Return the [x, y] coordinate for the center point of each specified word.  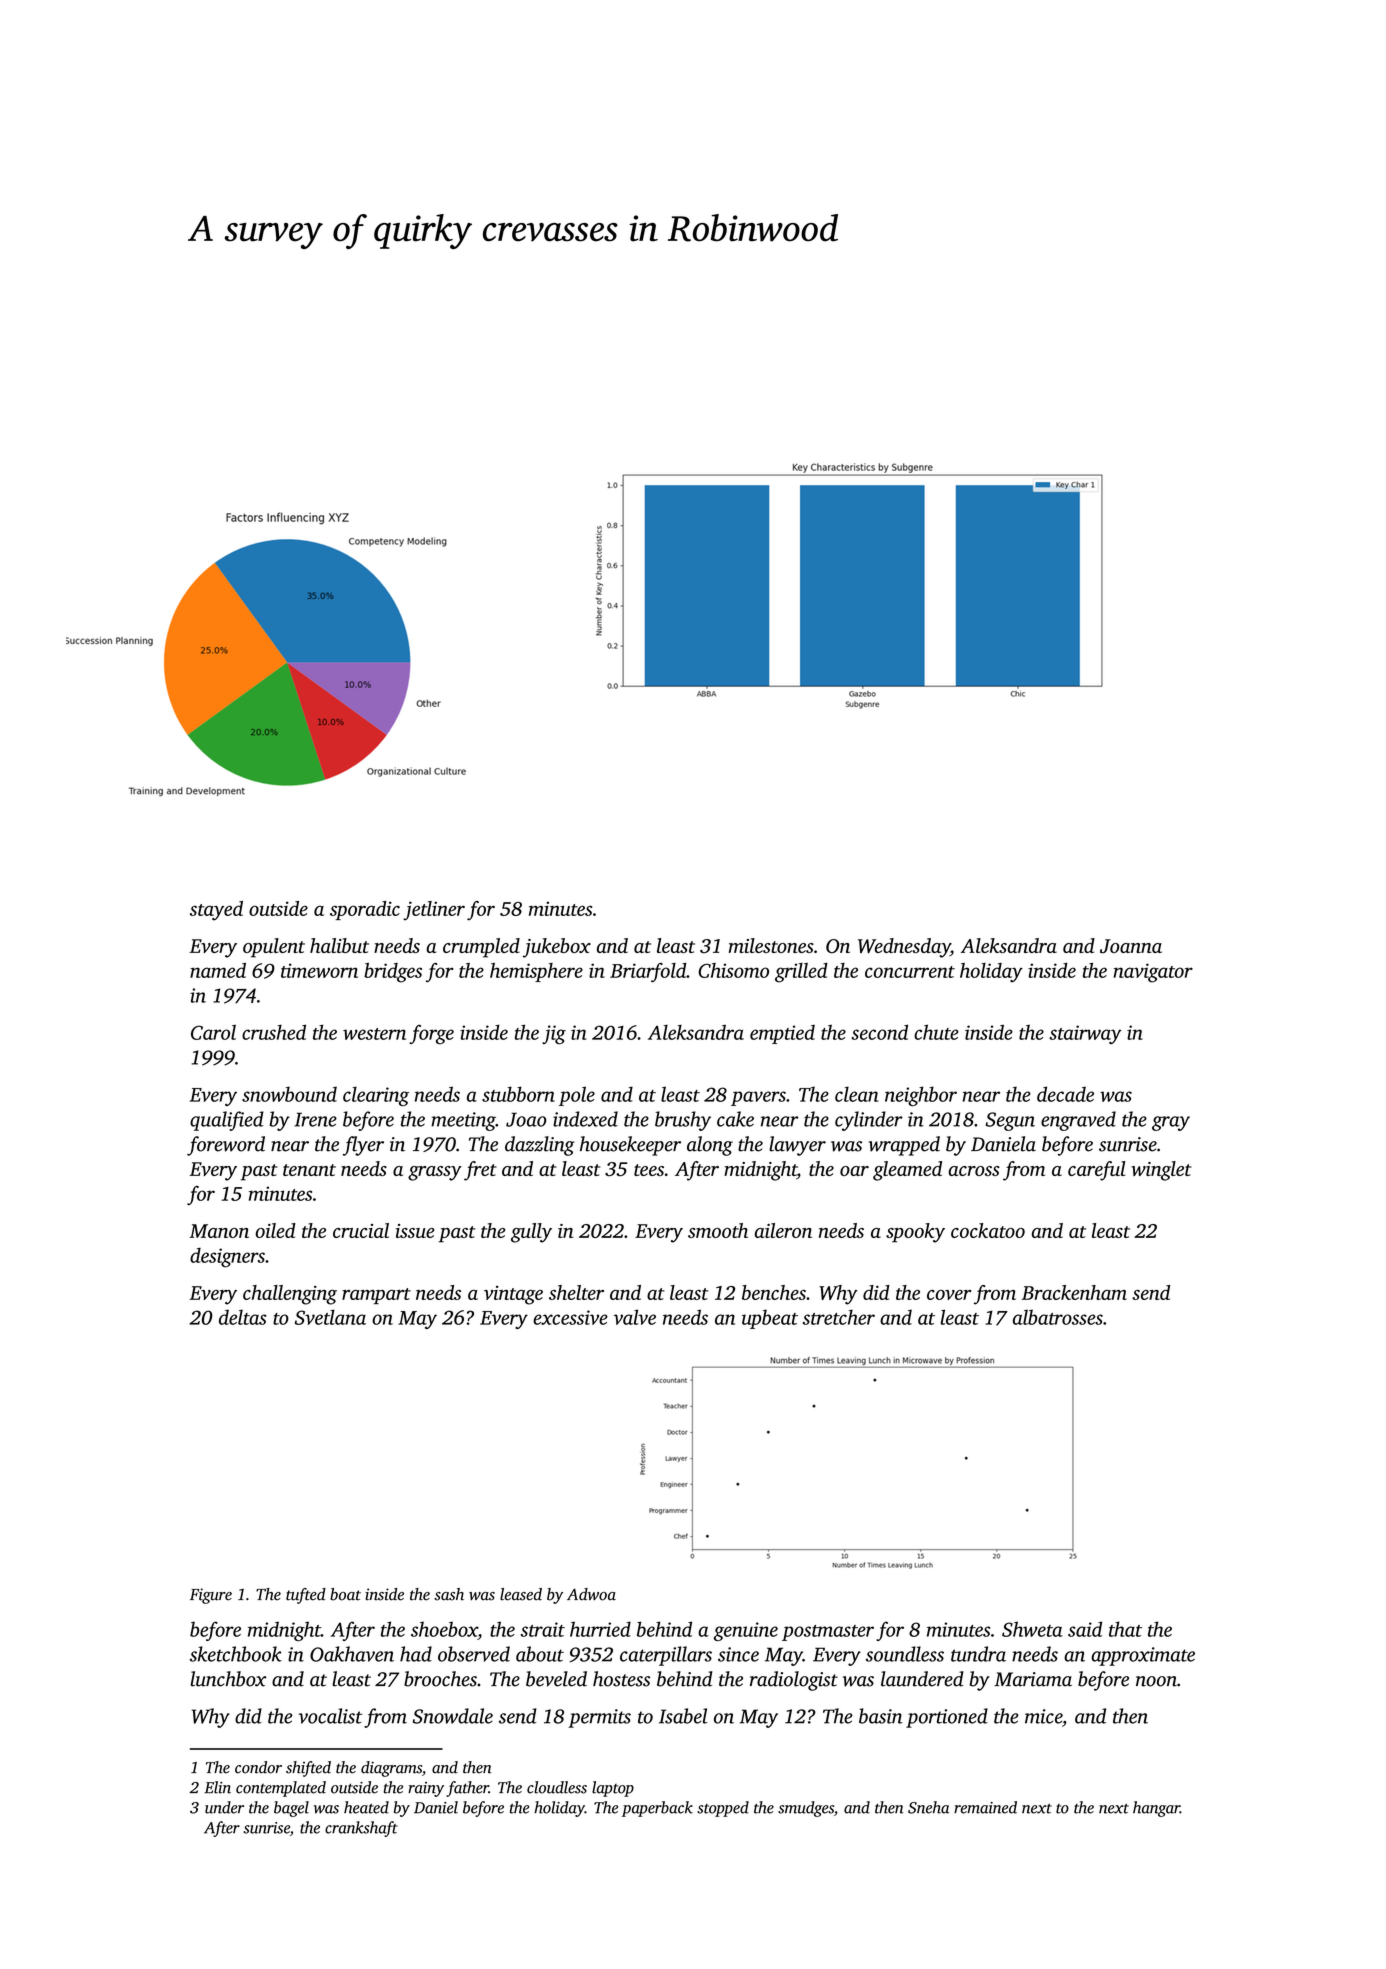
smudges [806, 1809]
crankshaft [361, 1829]
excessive [570, 1317]
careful [1096, 1171]
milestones [771, 945]
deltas [243, 1317]
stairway [1085, 1034]
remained [985, 1807]
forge [431, 1035]
